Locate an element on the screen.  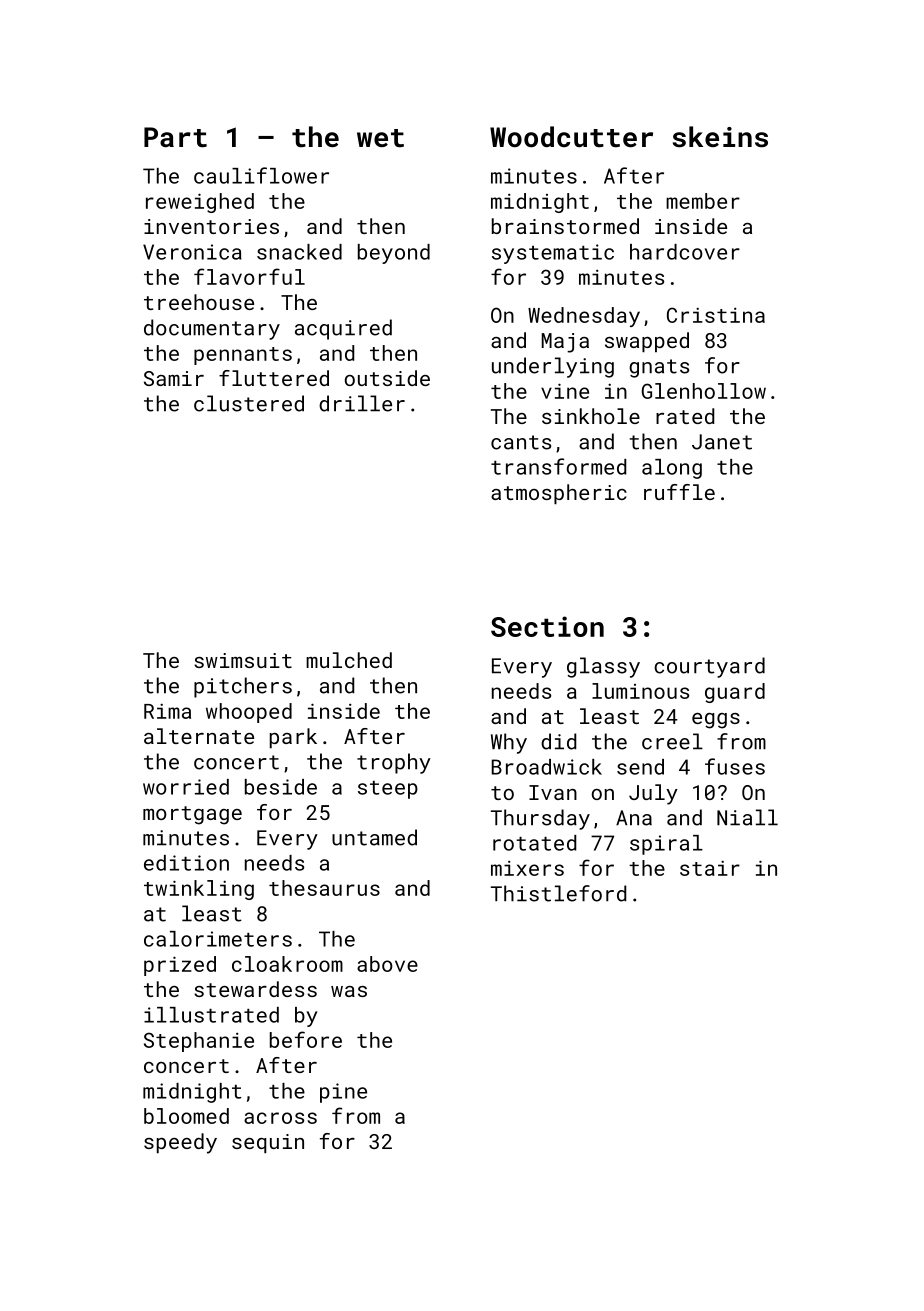
brainstormed is located at coordinates (565, 226).
